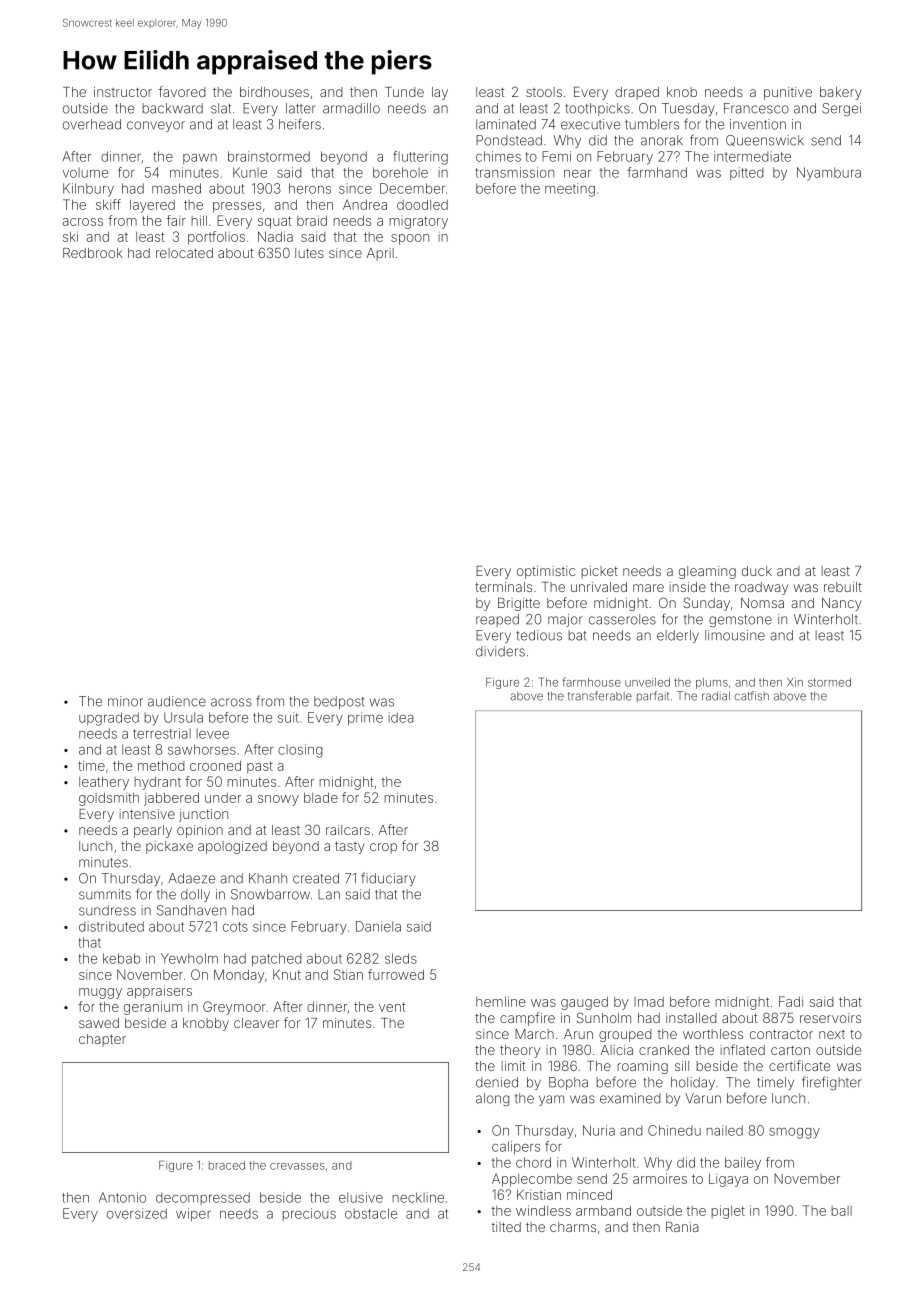 The height and width of the image is (1308, 924). I want to click on draped, so click(637, 93).
